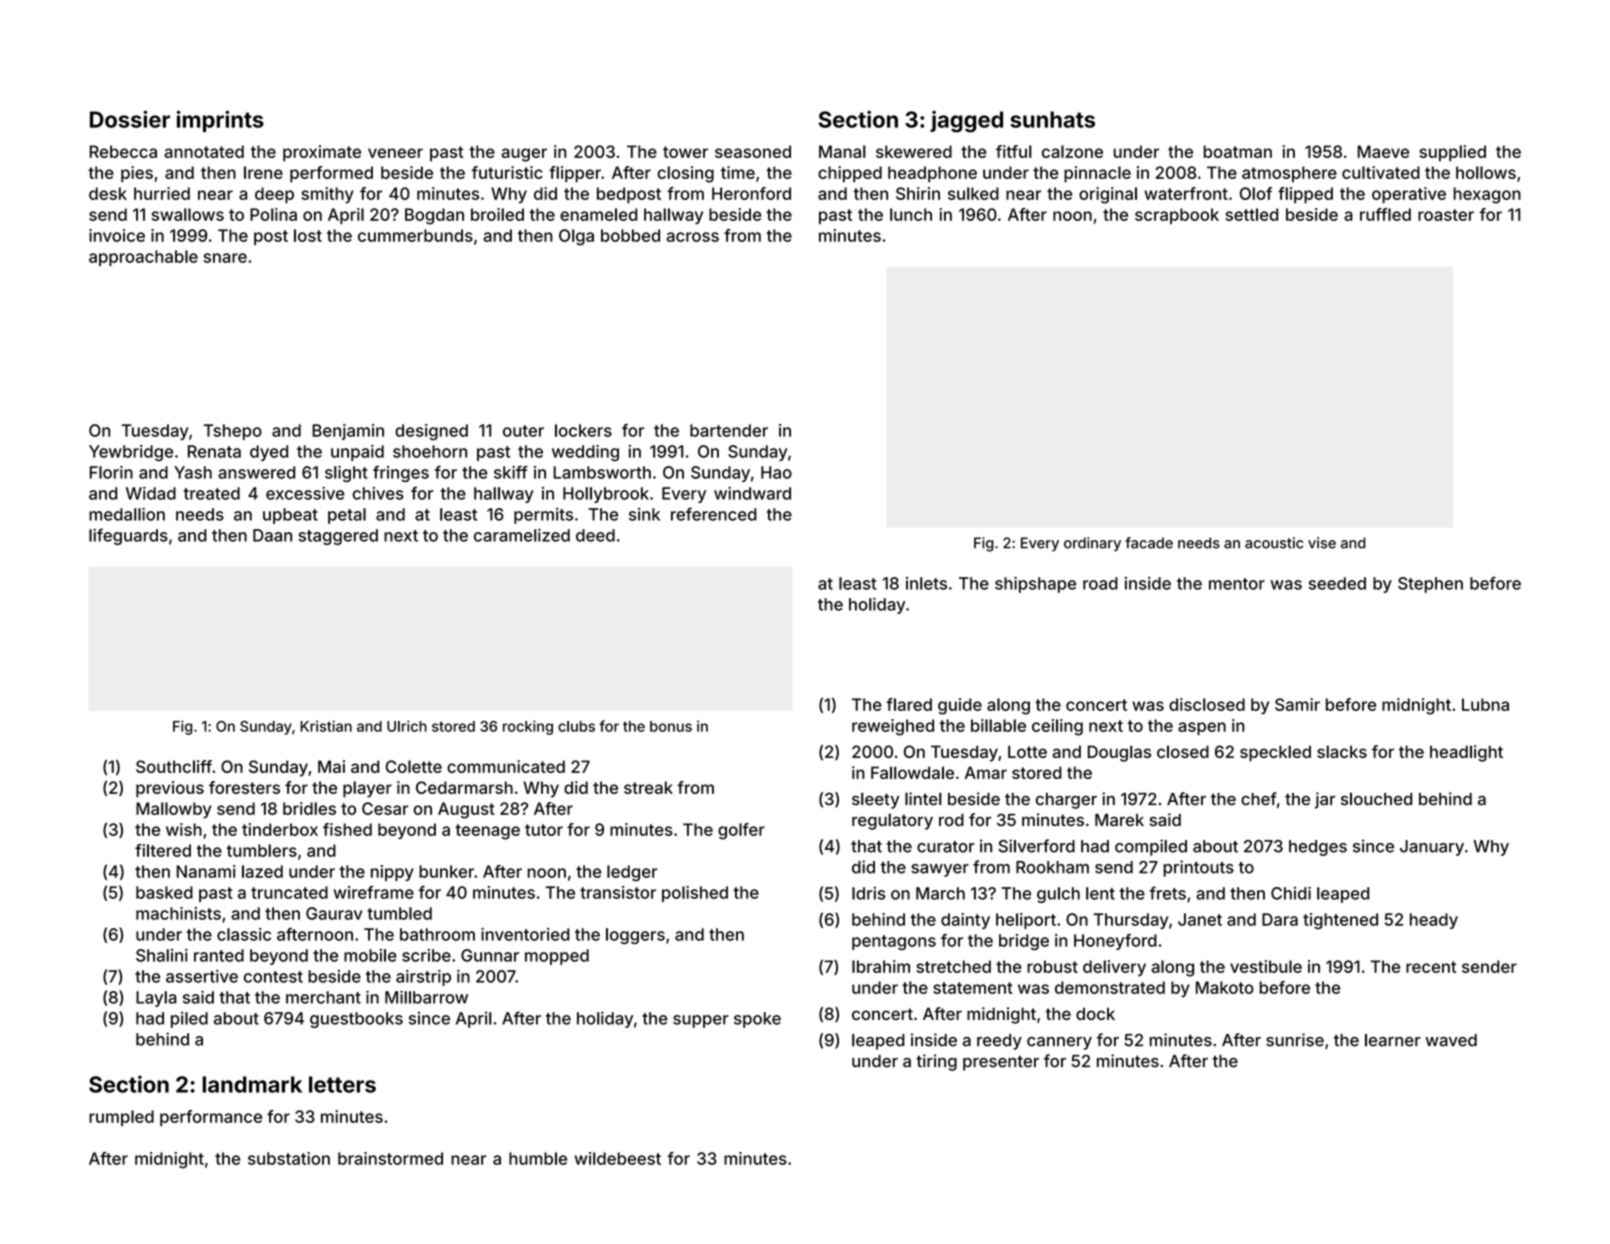  I want to click on brainstormed, so click(390, 1158).
